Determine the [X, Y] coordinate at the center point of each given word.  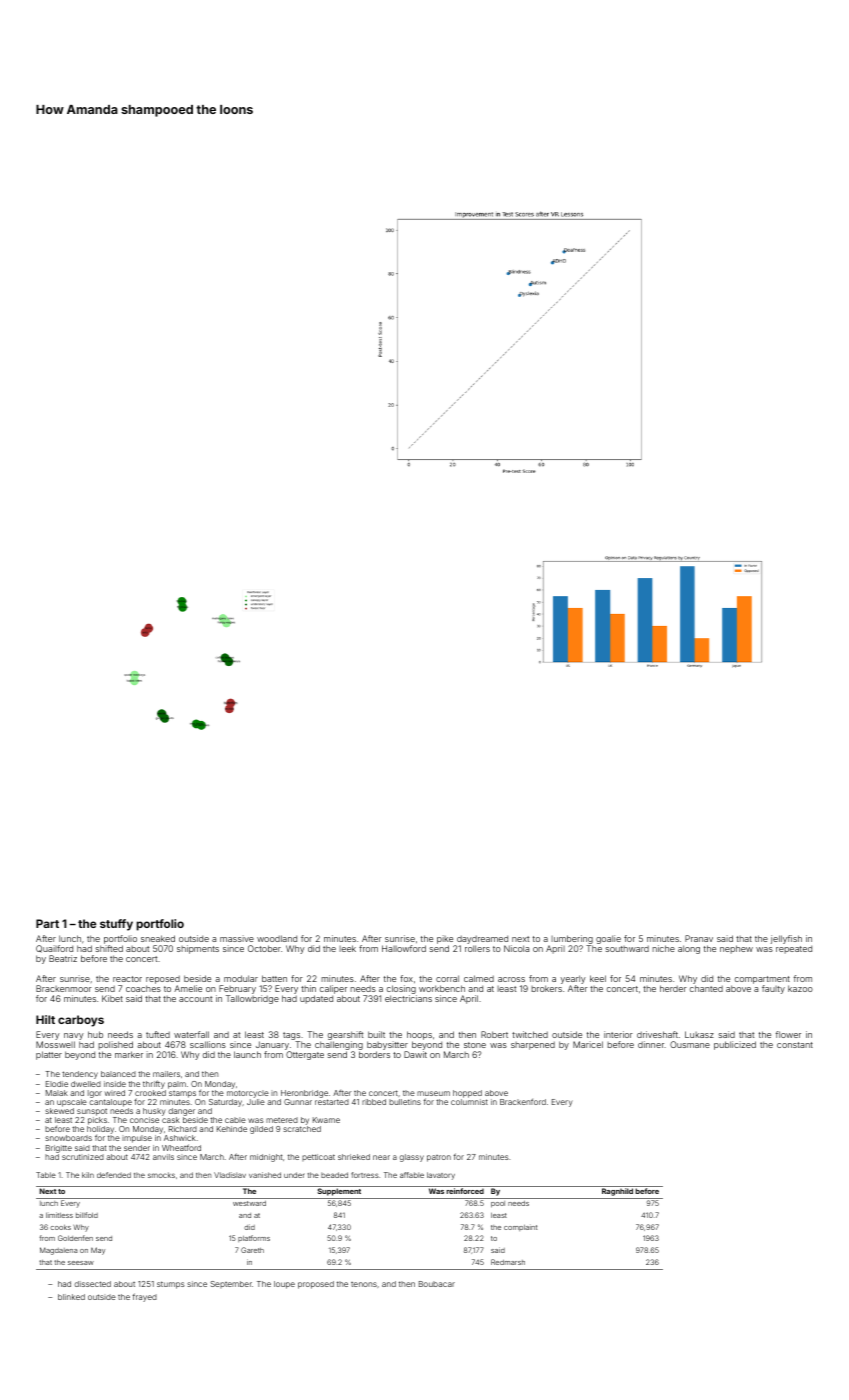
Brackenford [523, 1102]
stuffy [116, 925]
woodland [277, 938]
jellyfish [786, 939]
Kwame [326, 1120]
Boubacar [437, 1284]
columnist [469, 1102]
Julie [256, 1102]
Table [46, 1175]
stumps [171, 1285]
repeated [794, 950]
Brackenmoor [64, 988]
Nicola [516, 948]
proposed [316, 1285]
